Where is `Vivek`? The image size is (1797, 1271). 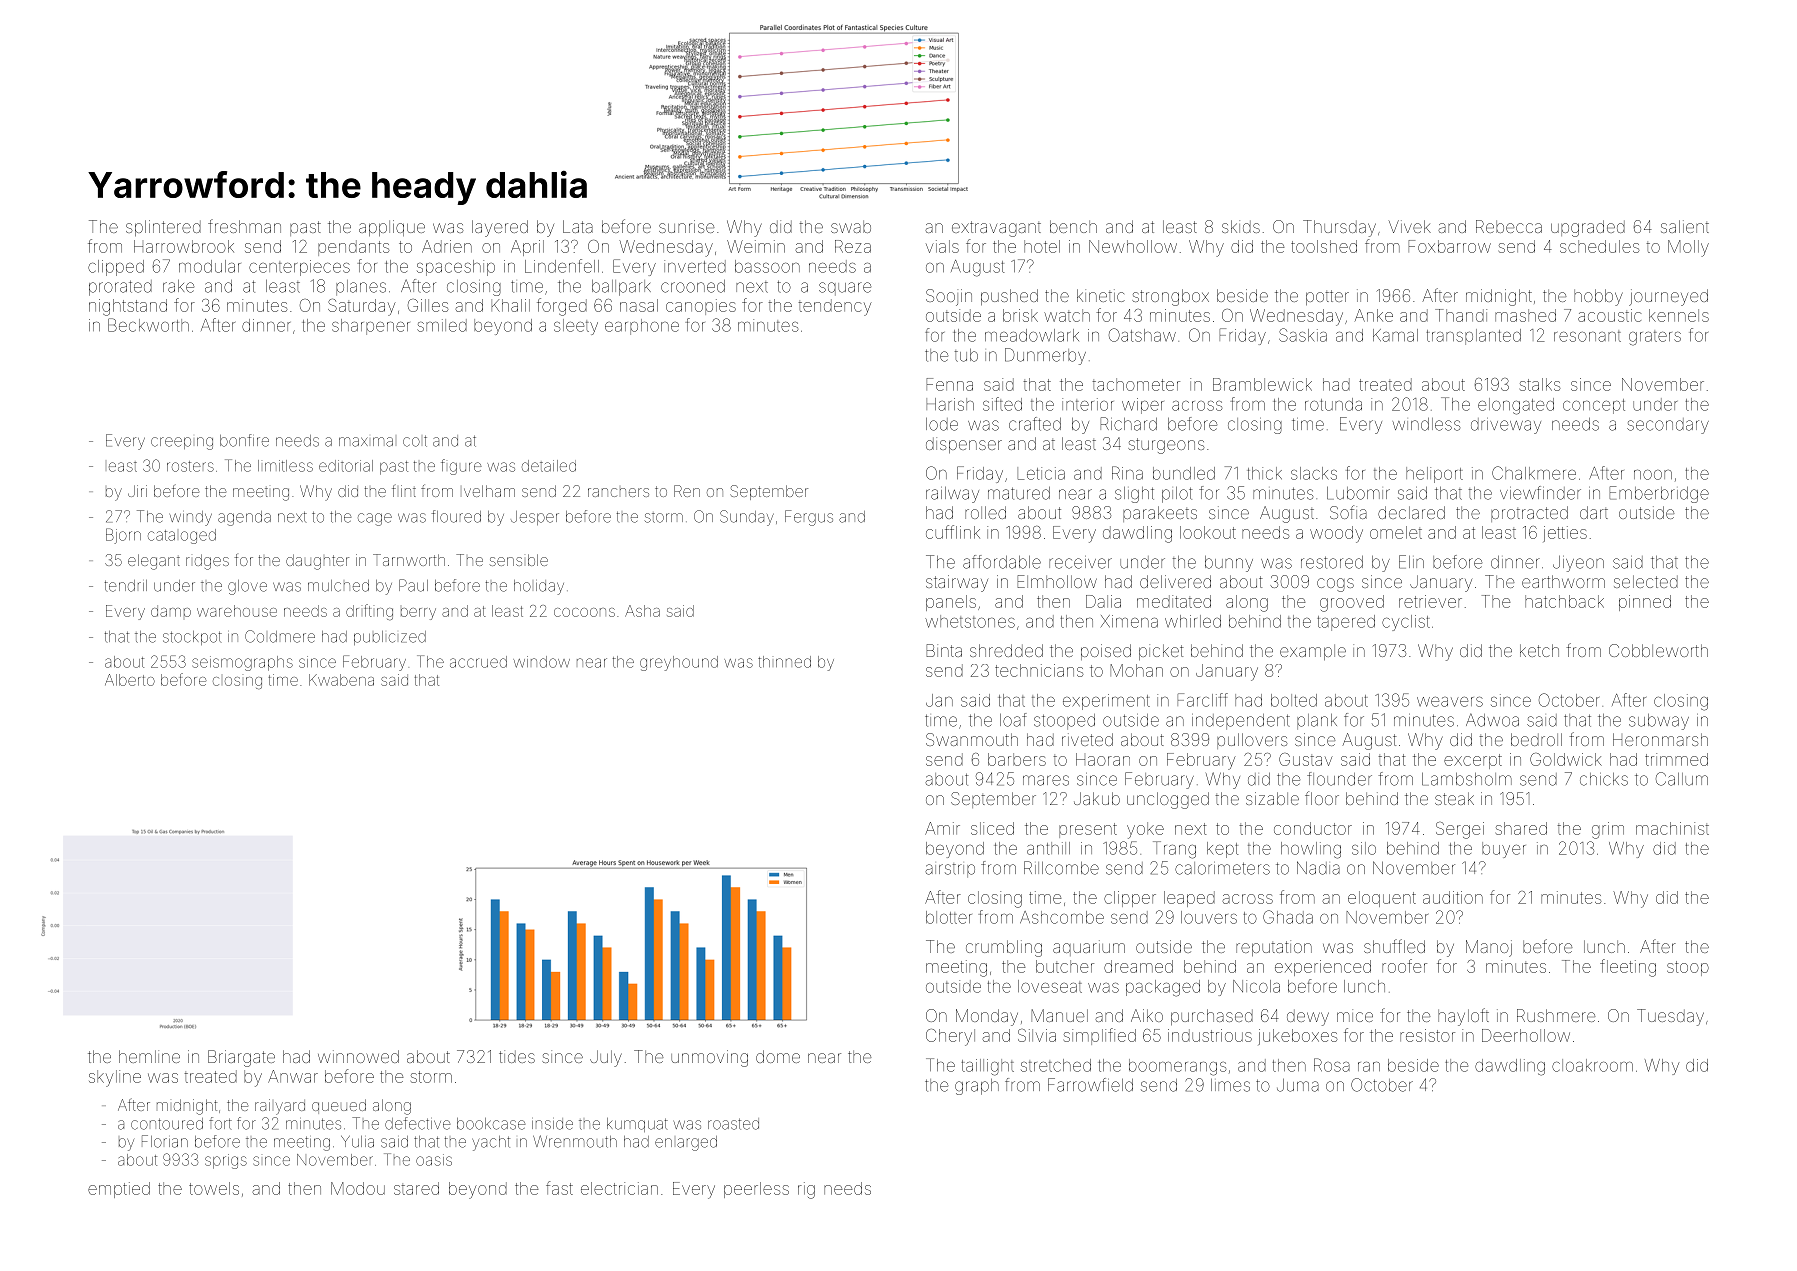 Vivek is located at coordinates (1410, 226).
